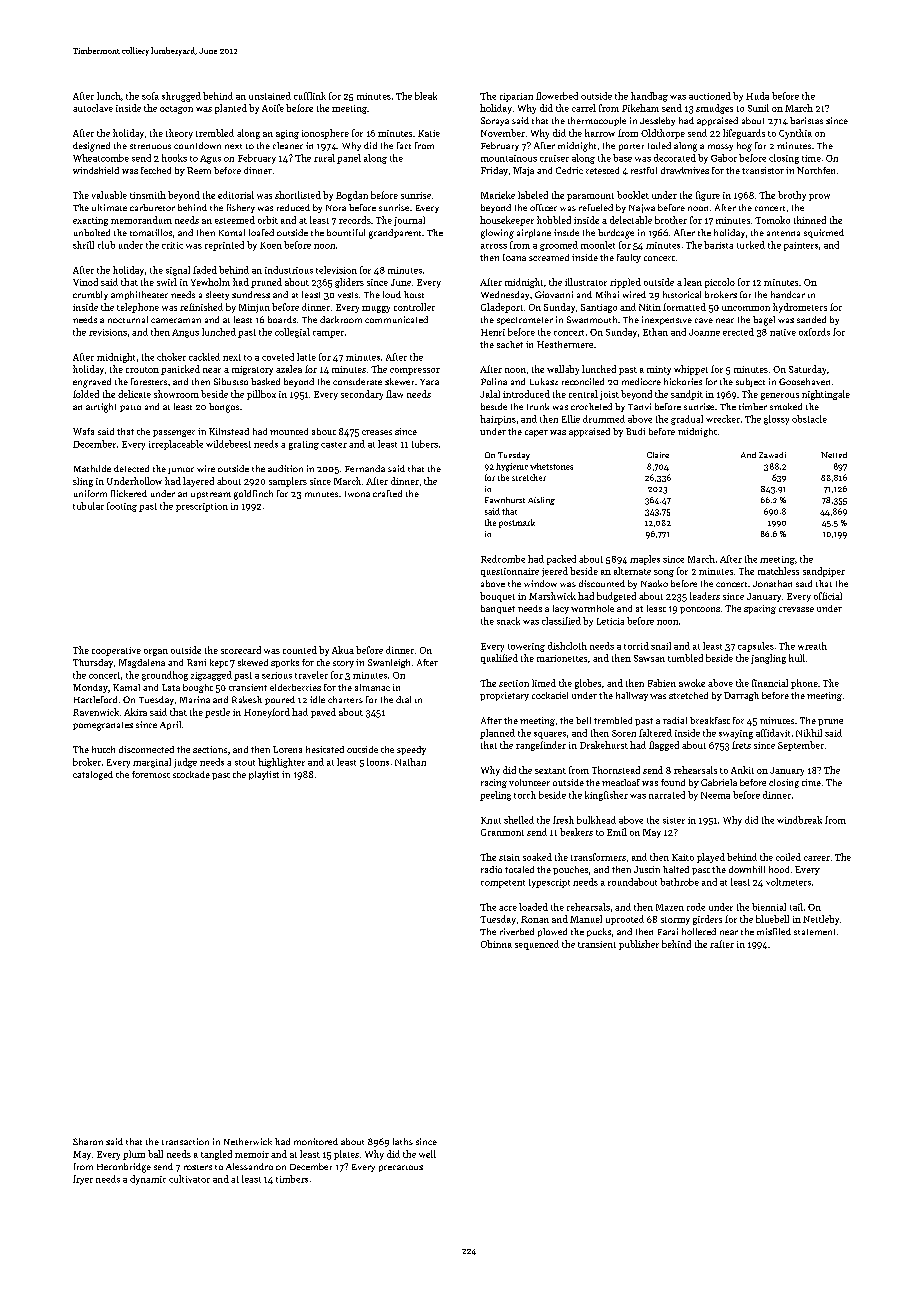 This screenshot has width=924, height=1308. Describe the element at coordinates (343, 650) in the screenshot. I see `Akua` at that location.
